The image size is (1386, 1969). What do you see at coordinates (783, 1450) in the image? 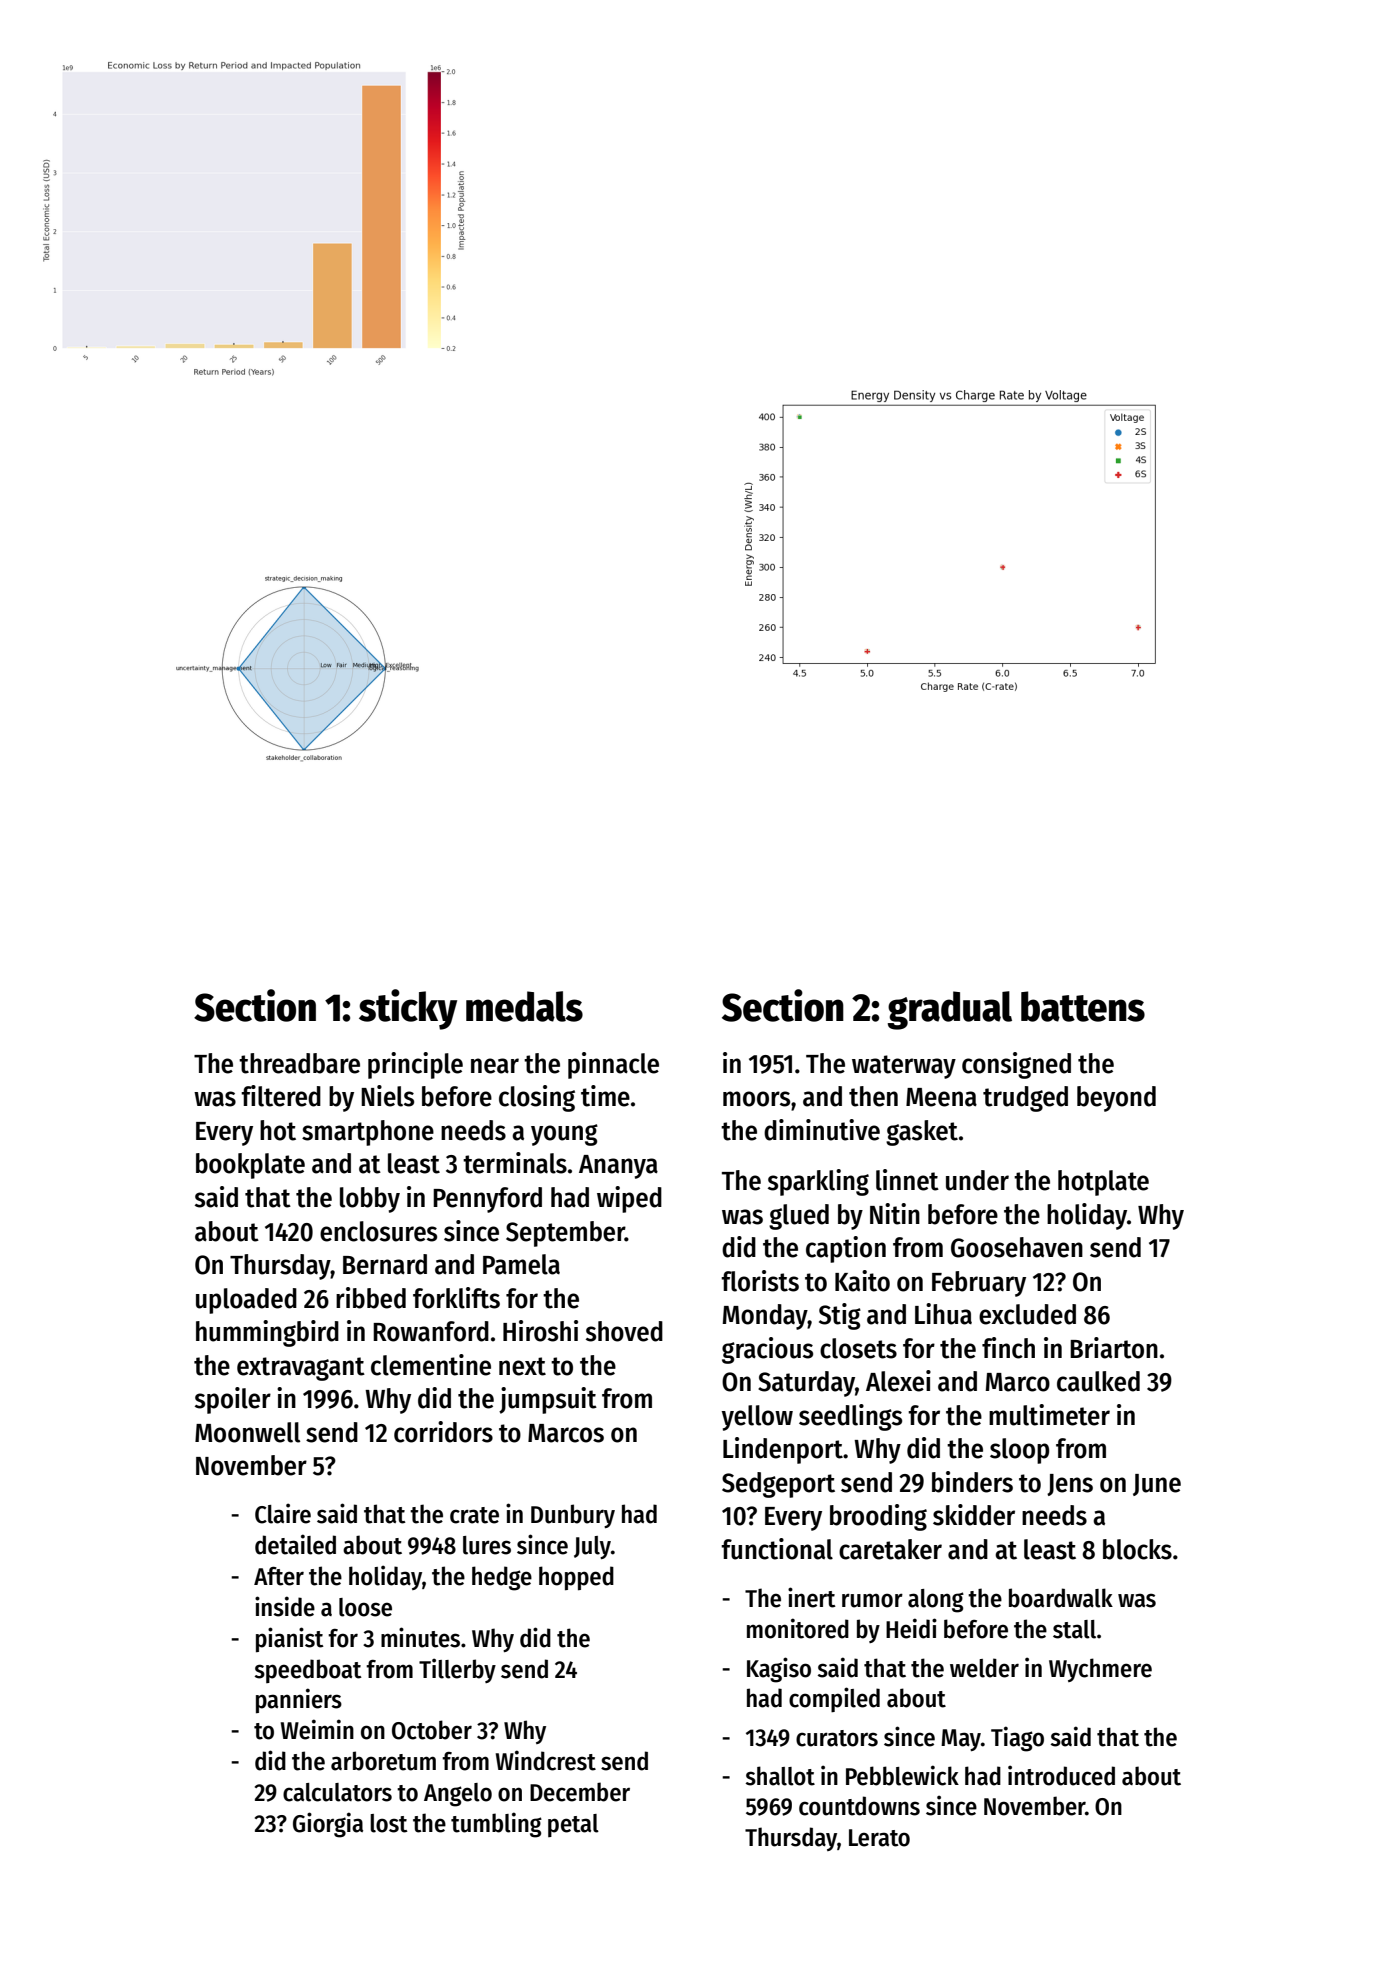
I see `Lindenport` at bounding box center [783, 1450].
